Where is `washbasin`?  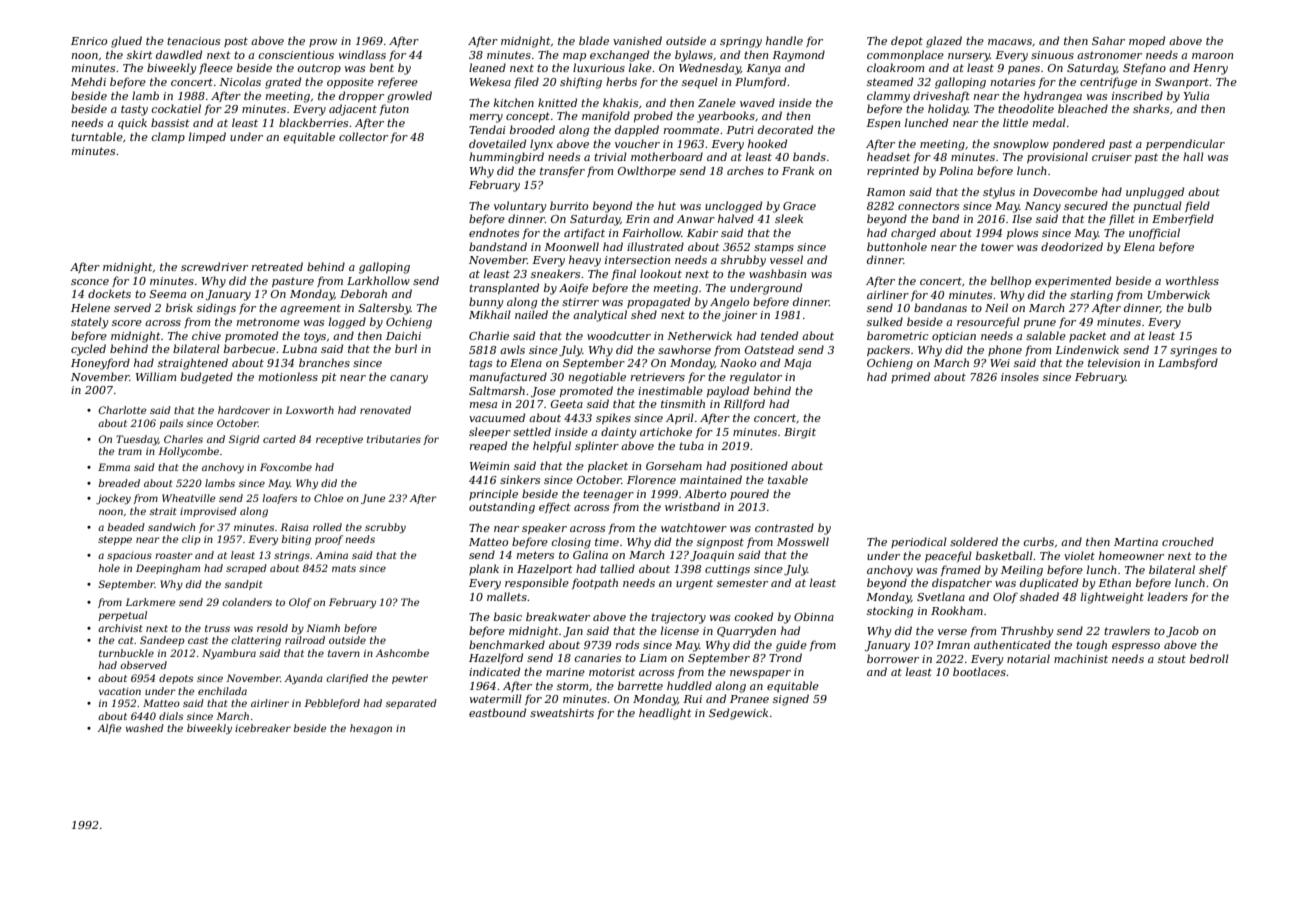
washbasin is located at coordinates (777, 273).
